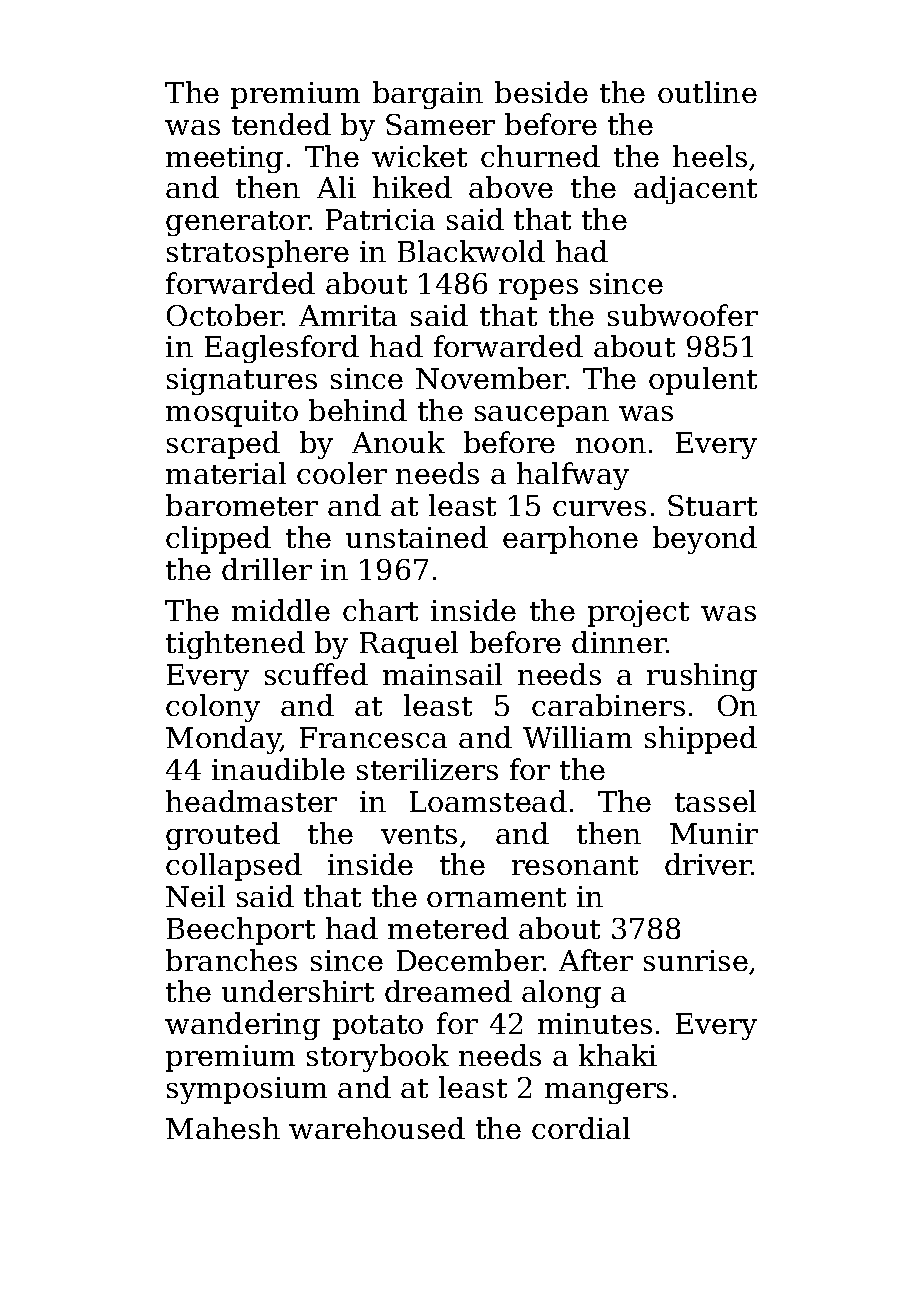  What do you see at coordinates (281, 124) in the image?
I see `tended` at bounding box center [281, 124].
